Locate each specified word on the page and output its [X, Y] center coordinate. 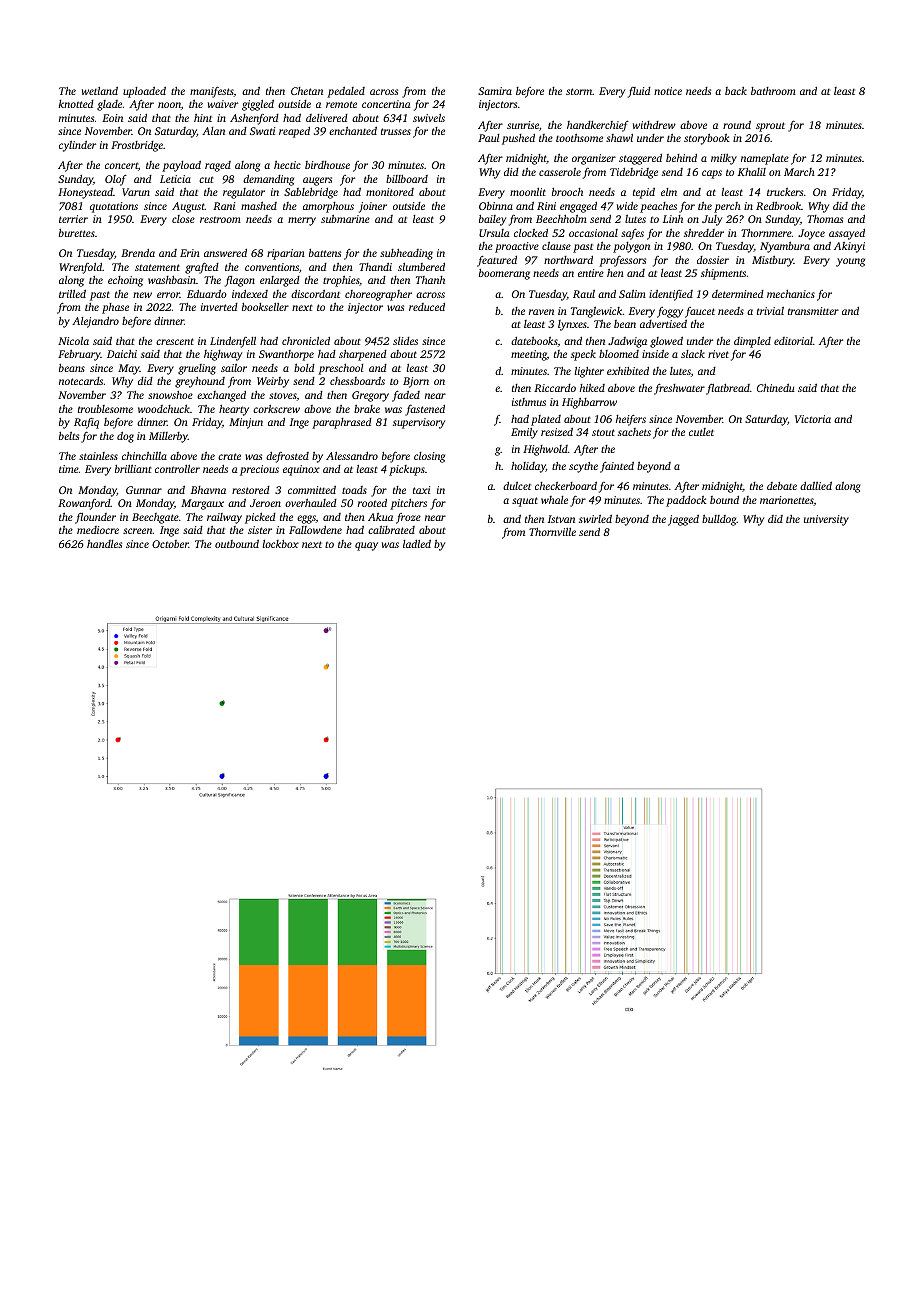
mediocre [98, 530]
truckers [785, 192]
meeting [529, 355]
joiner [373, 207]
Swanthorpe [286, 355]
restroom [220, 219]
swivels [429, 118]
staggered [640, 159]
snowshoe [170, 395]
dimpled [752, 342]
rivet [718, 354]
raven [541, 312]
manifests [212, 92]
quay [366, 546]
